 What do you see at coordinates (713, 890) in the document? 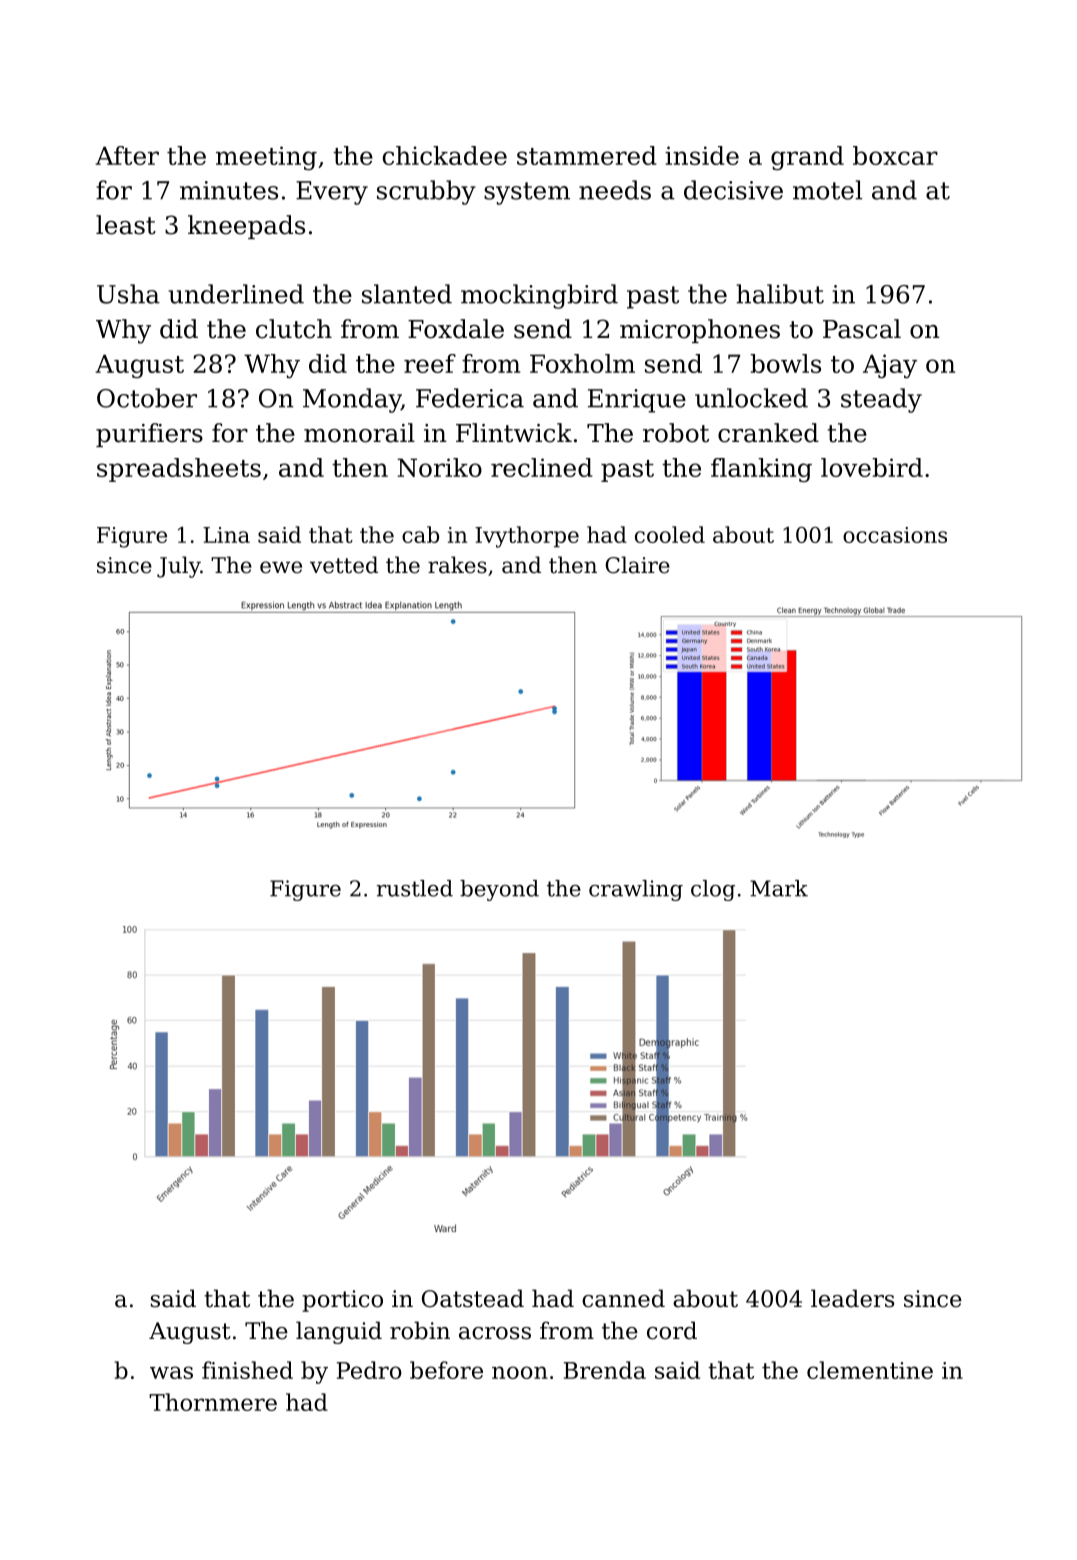
I see `clog` at bounding box center [713, 890].
